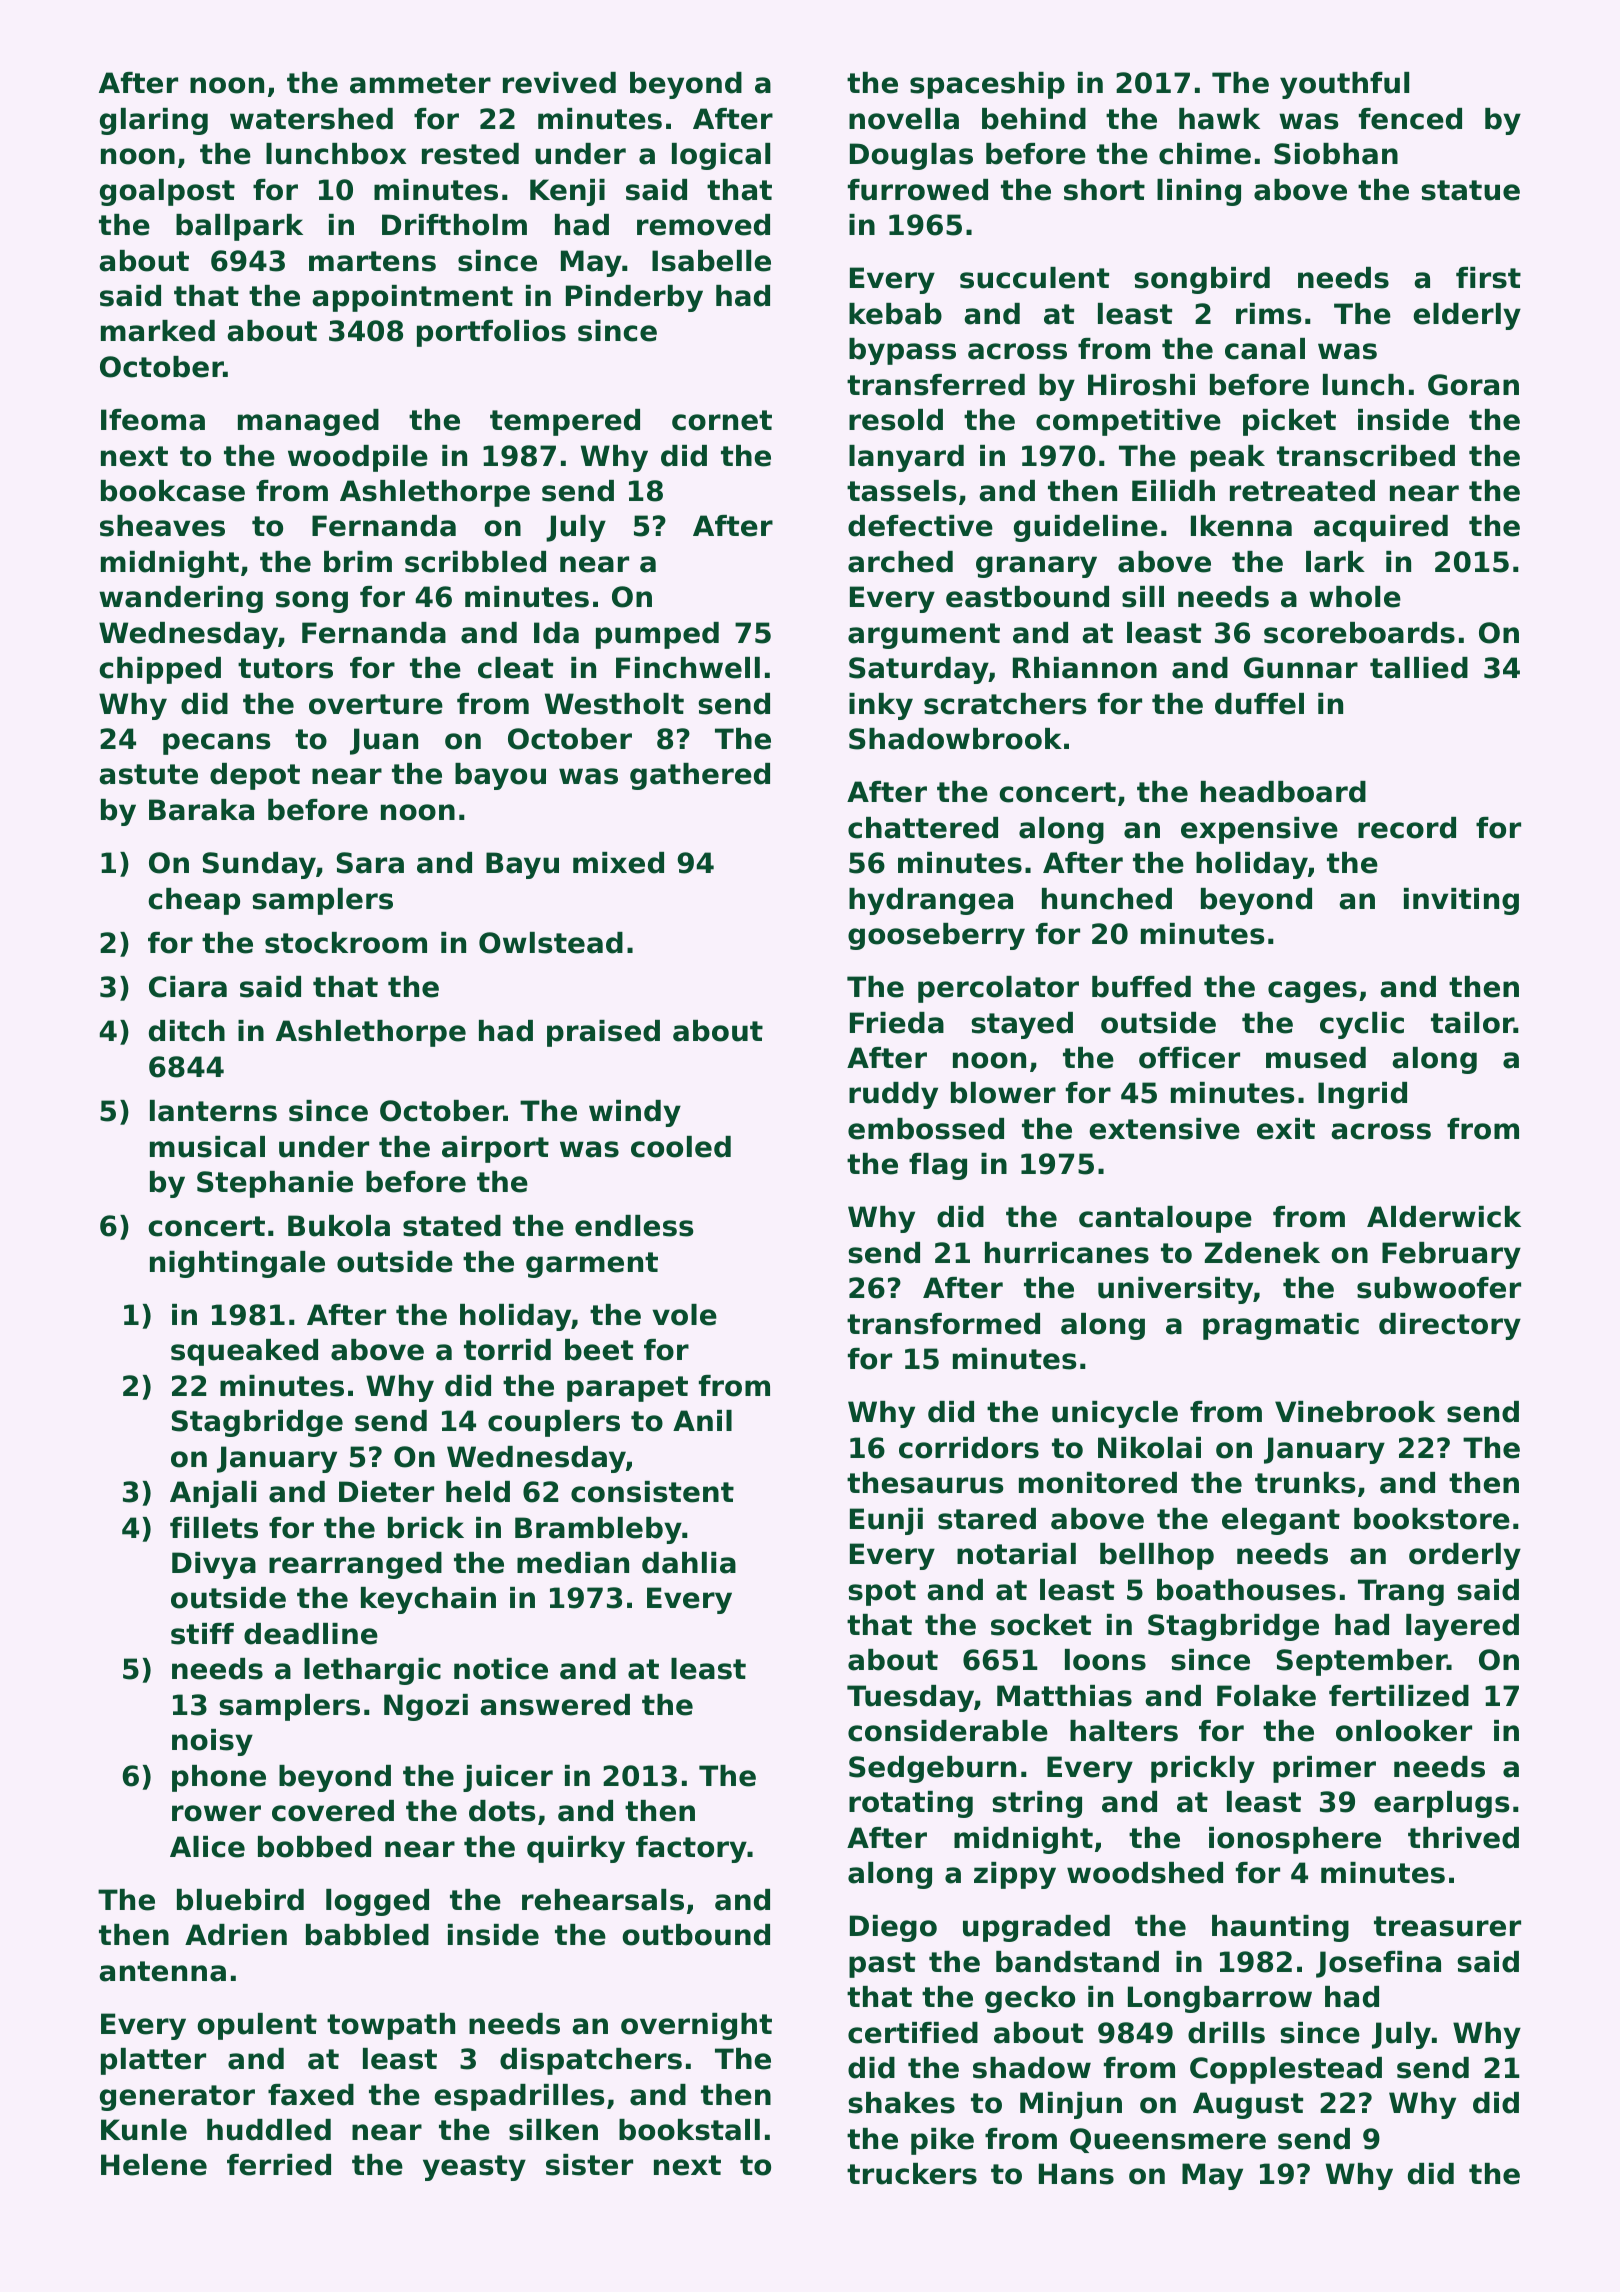 This document has height=2292, width=1620. What do you see at coordinates (1027, 597) in the document?
I see `eastbound` at bounding box center [1027, 597].
